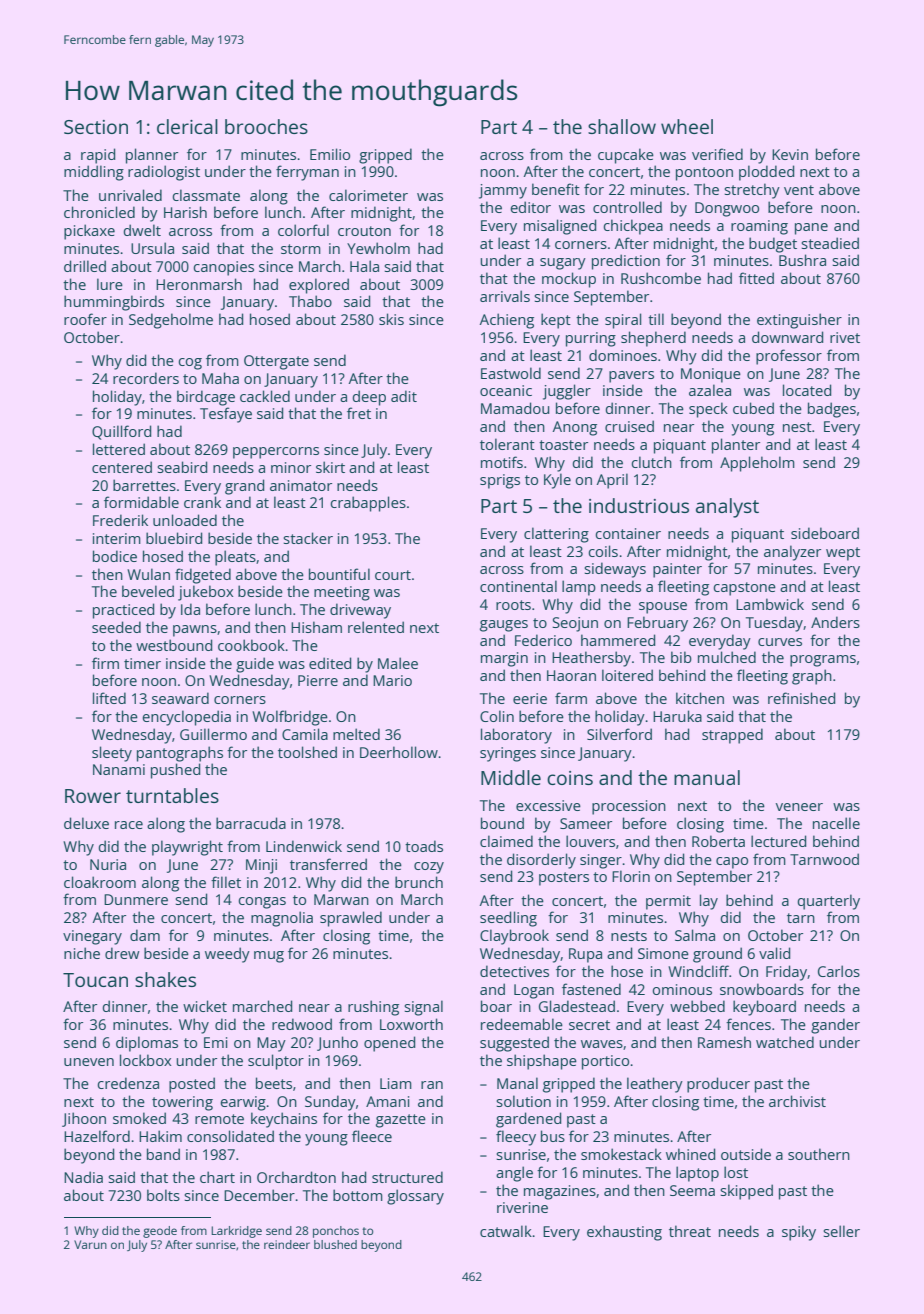  What do you see at coordinates (389, 1044) in the image?
I see `opened` at bounding box center [389, 1044].
